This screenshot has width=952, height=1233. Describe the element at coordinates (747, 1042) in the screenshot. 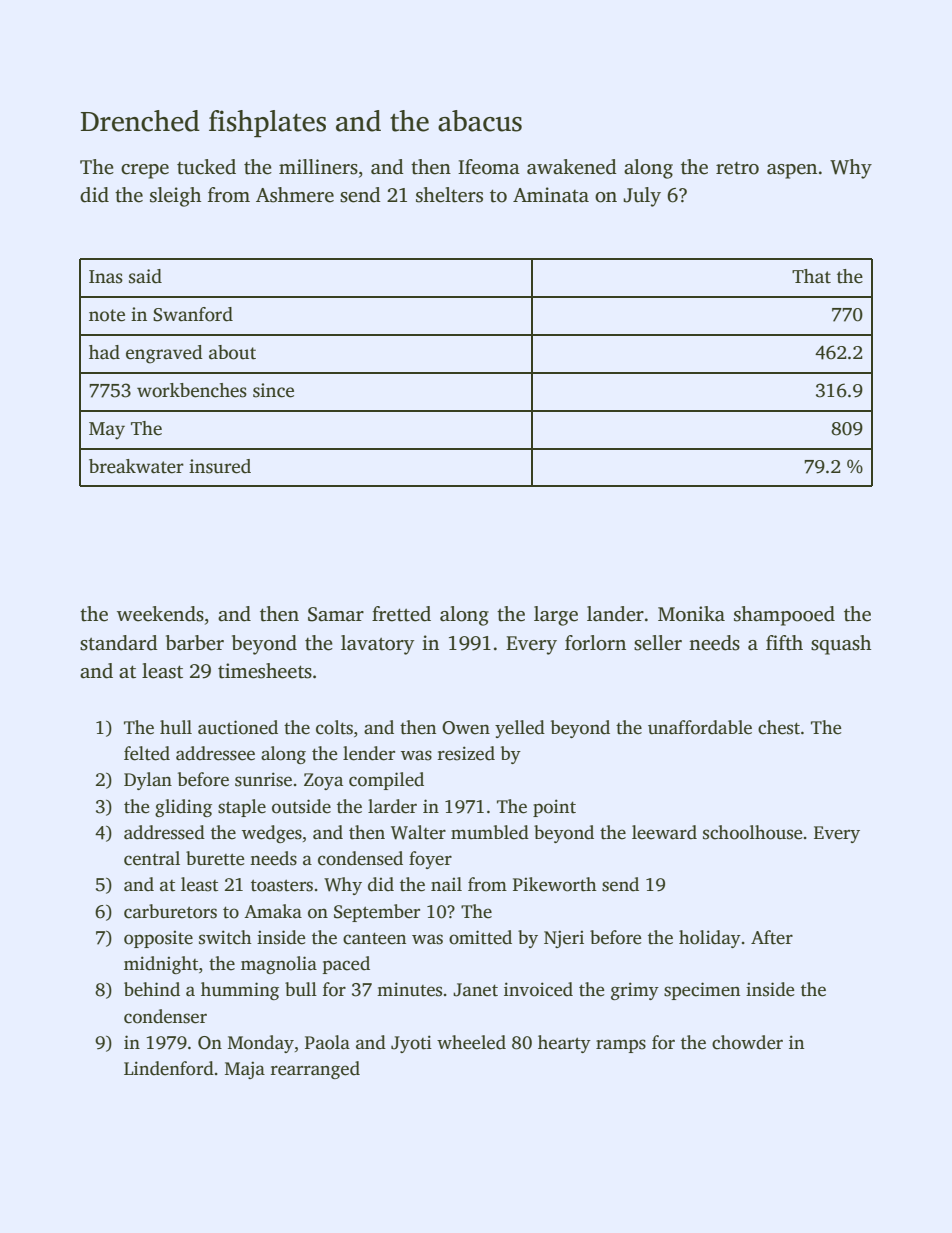

I see `chowder` at that location.
